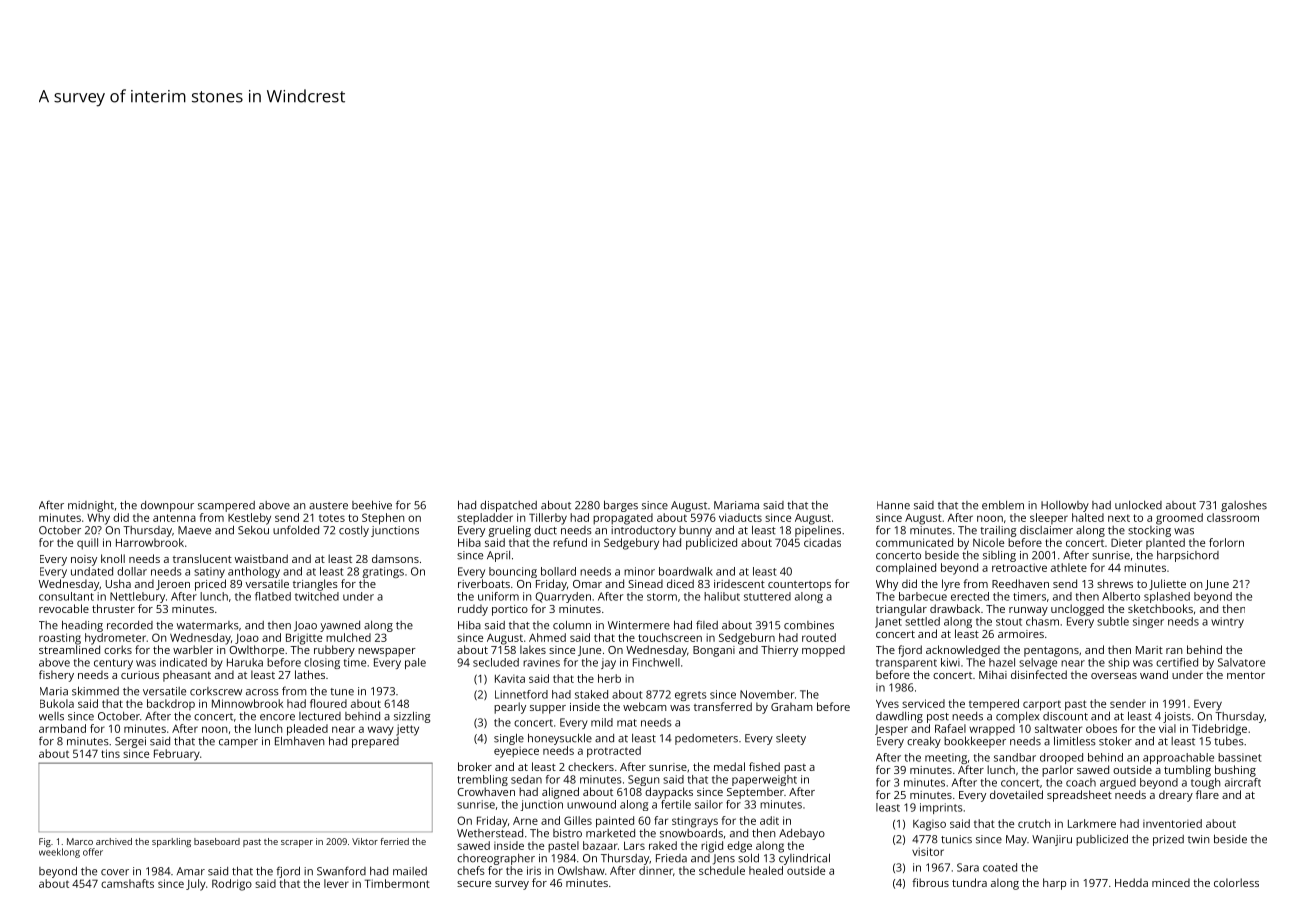  I want to click on Rodrigo, so click(232, 885).
